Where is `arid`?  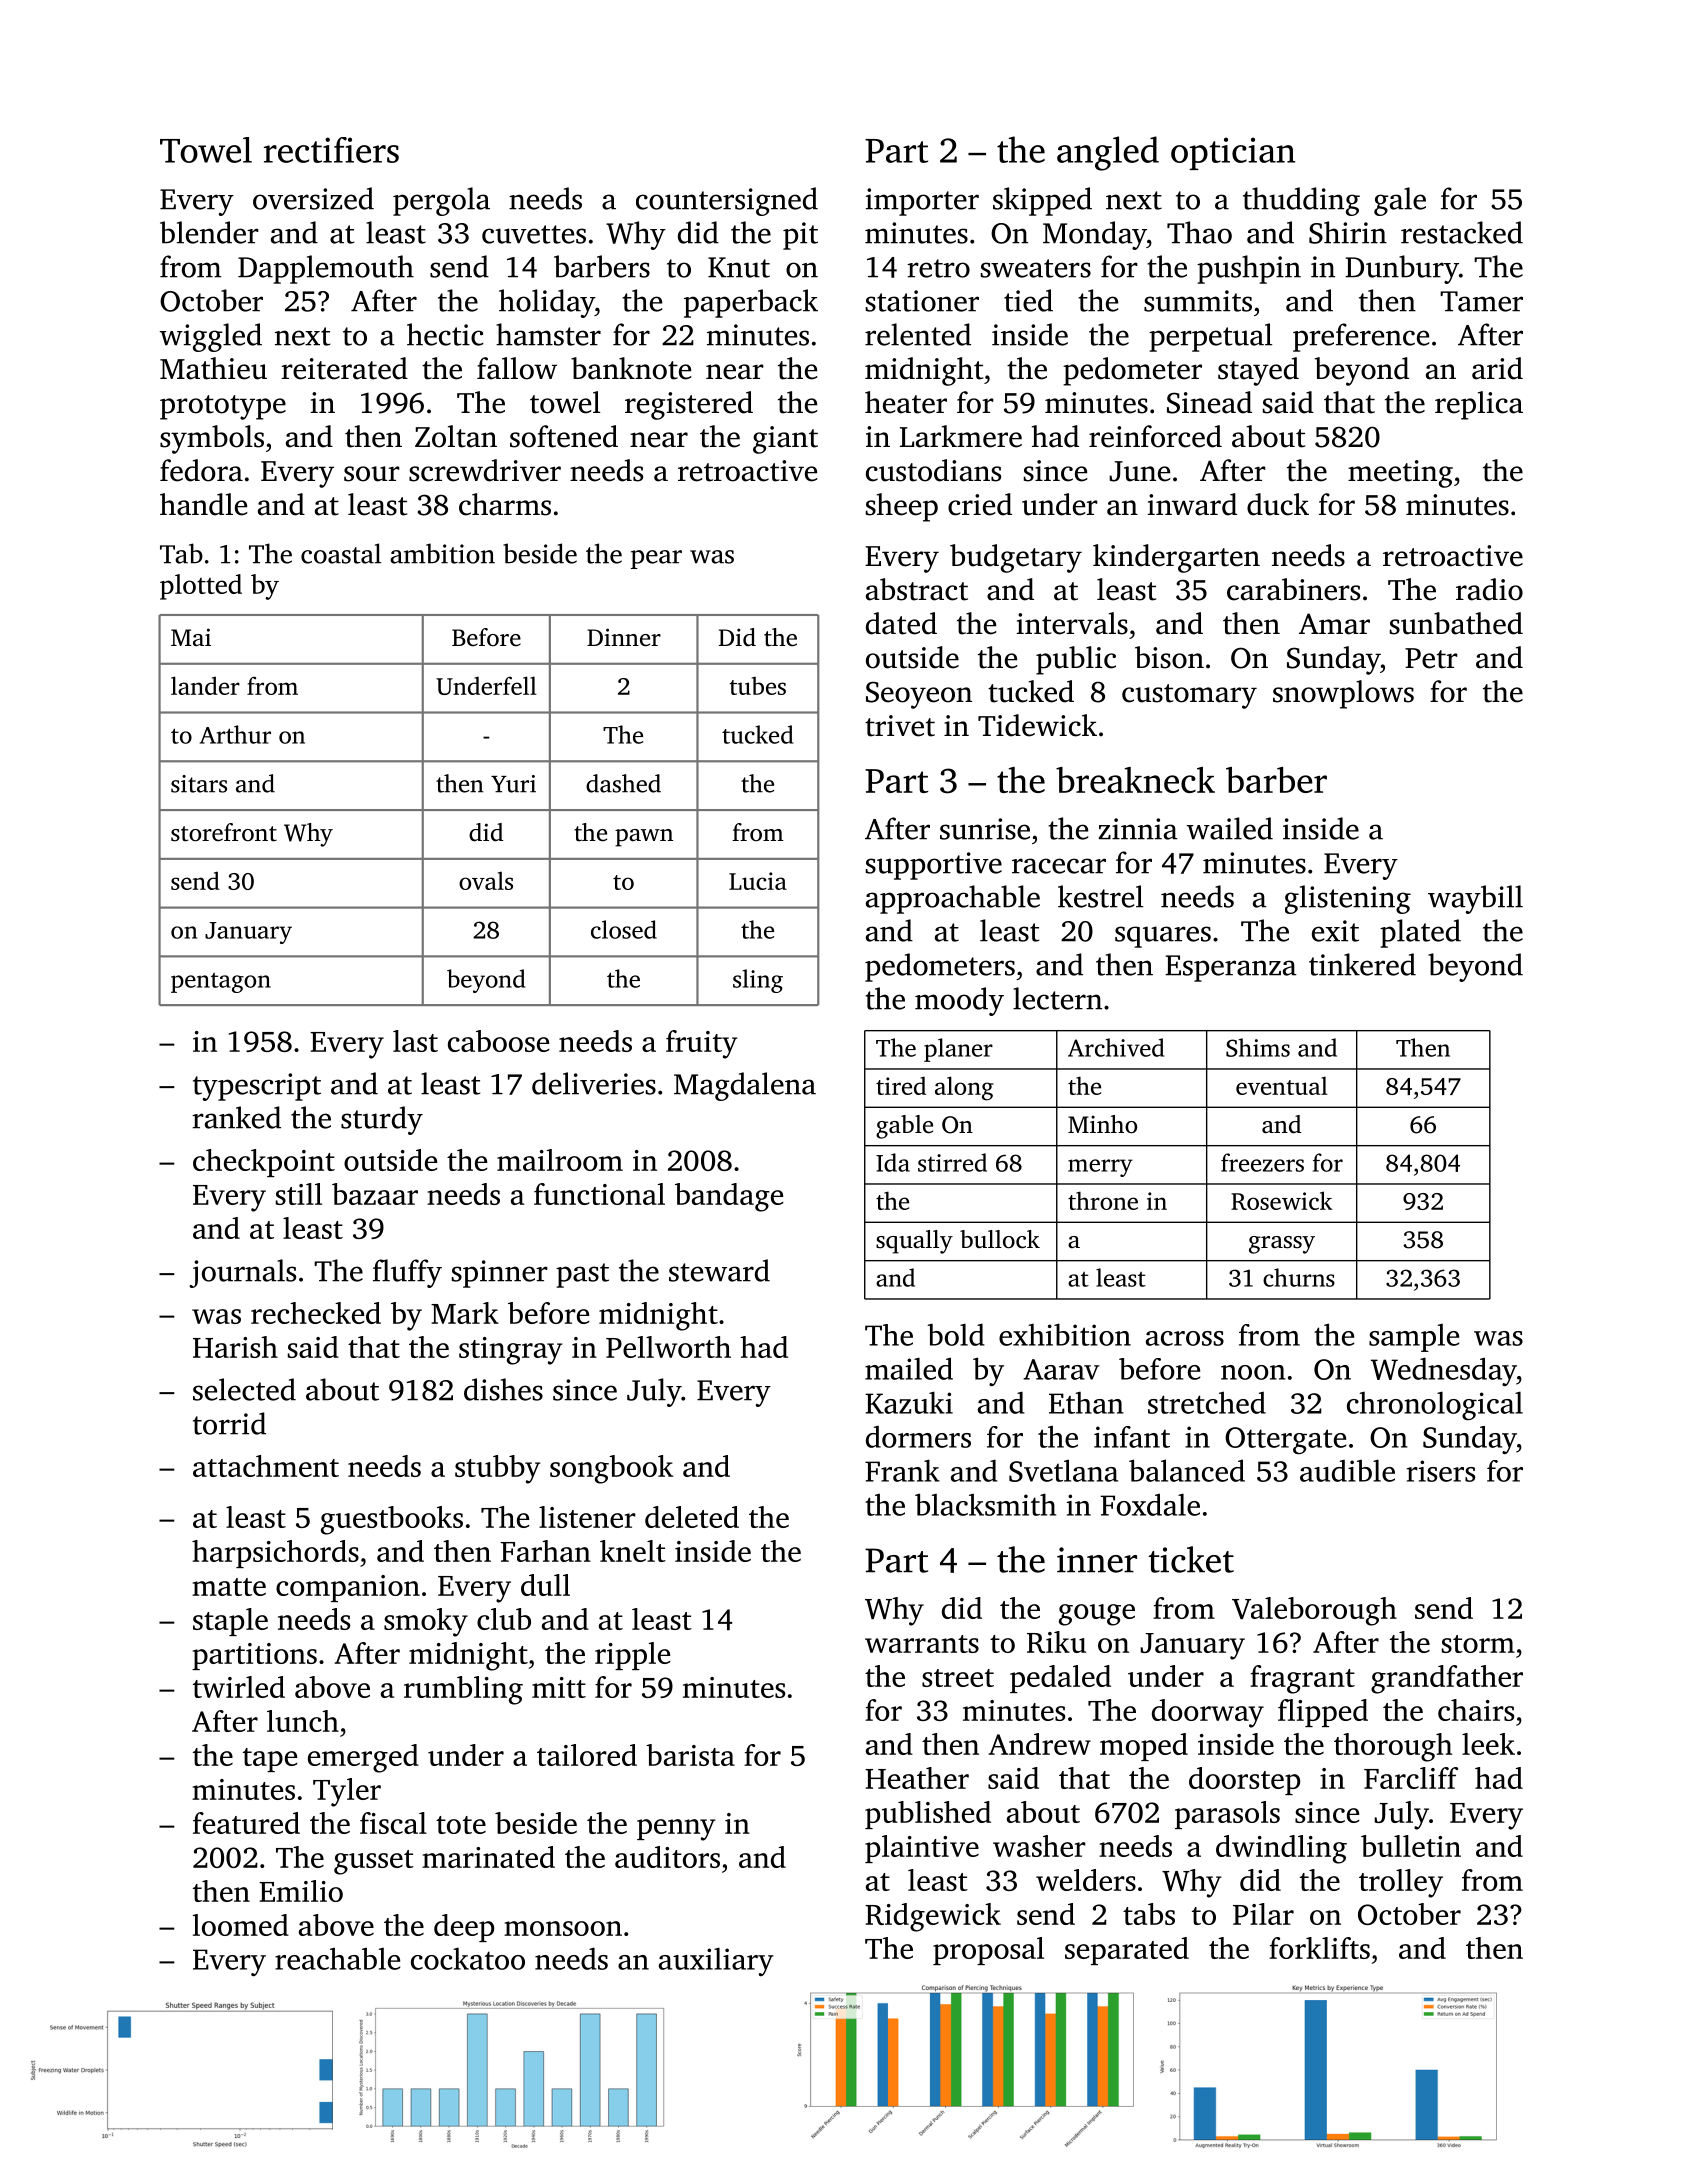 arid is located at coordinates (1497, 368).
